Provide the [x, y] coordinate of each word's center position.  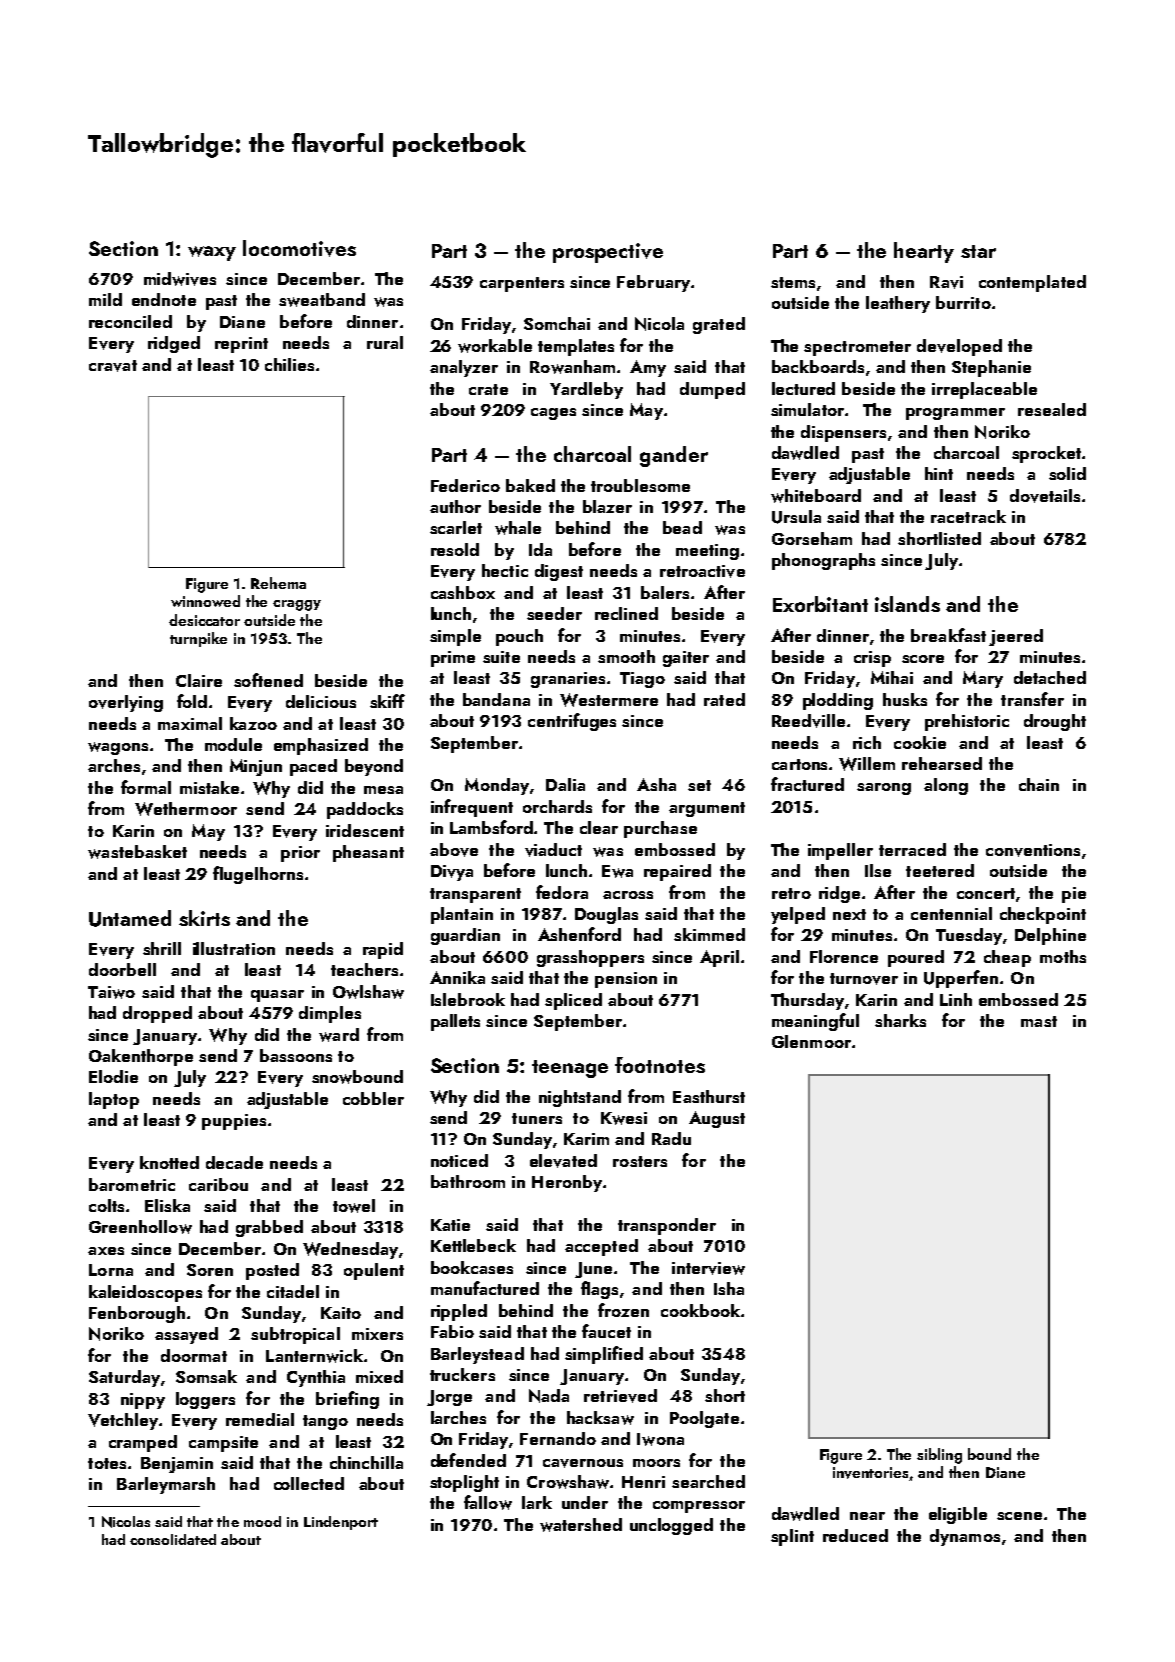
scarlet [456, 527]
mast [1039, 1021]
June [593, 1270]
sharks [900, 1020]
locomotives [299, 248]
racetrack [968, 516]
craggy [297, 605]
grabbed [269, 1228]
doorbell [122, 969]
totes [107, 1463]
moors [656, 1463]
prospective [608, 253]
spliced [573, 1001]
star [978, 251]
